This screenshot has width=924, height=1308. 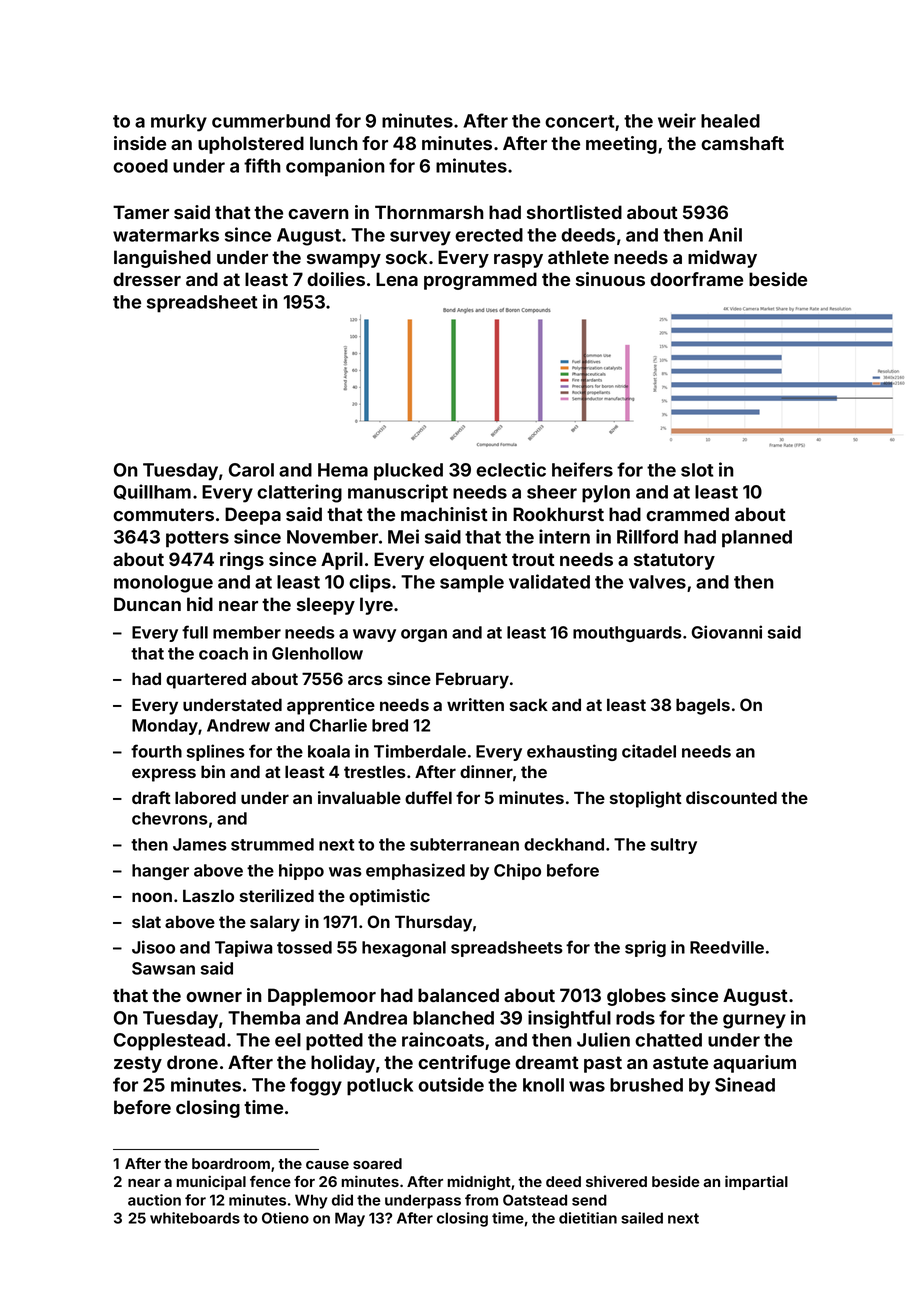 What do you see at coordinates (166, 235) in the screenshot?
I see `watermarks` at bounding box center [166, 235].
